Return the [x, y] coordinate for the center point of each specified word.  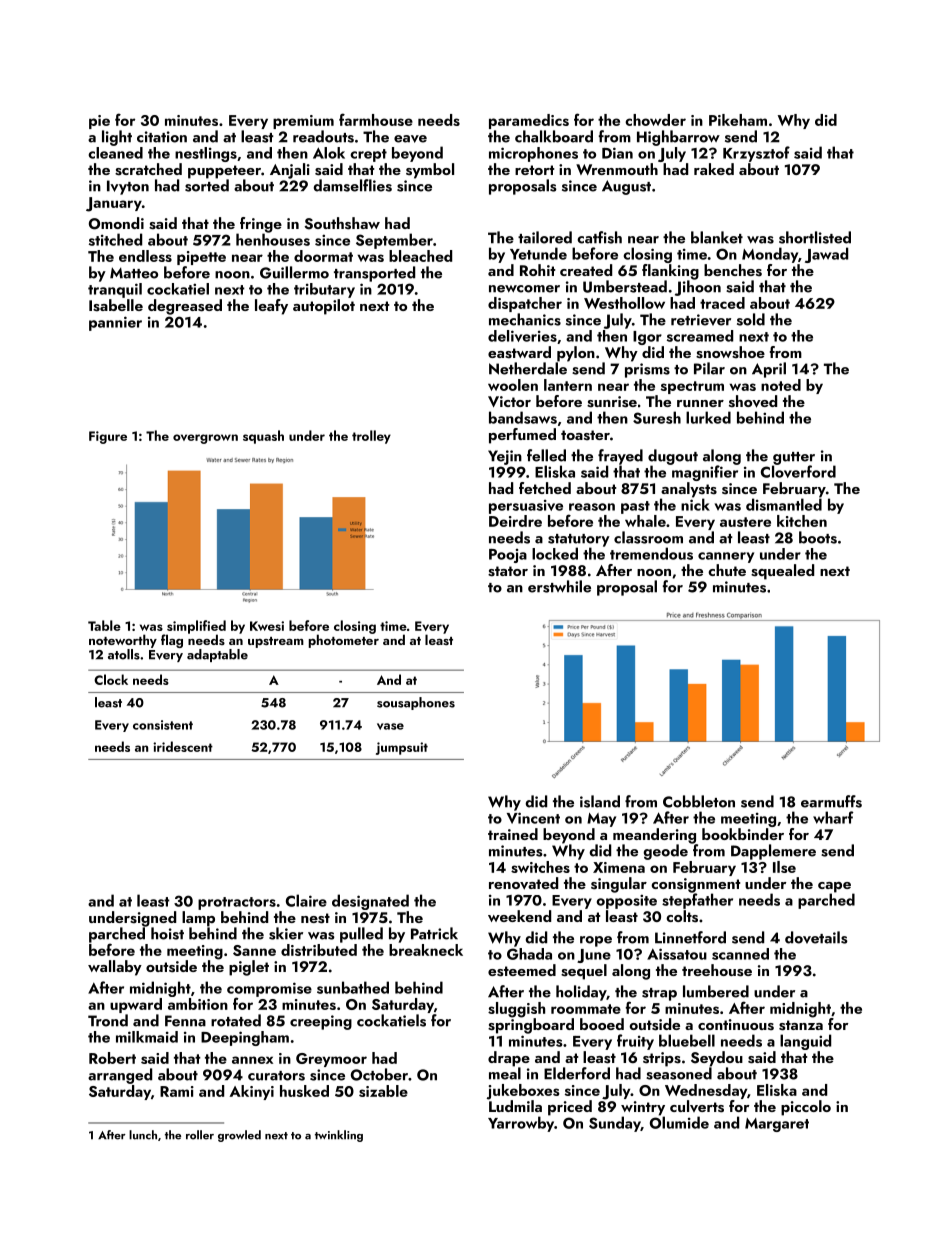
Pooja [508, 556]
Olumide [679, 1122]
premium [303, 122]
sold [751, 319]
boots [818, 537]
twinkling [339, 1136]
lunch [143, 1135]
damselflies [352, 185]
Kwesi [267, 626]
